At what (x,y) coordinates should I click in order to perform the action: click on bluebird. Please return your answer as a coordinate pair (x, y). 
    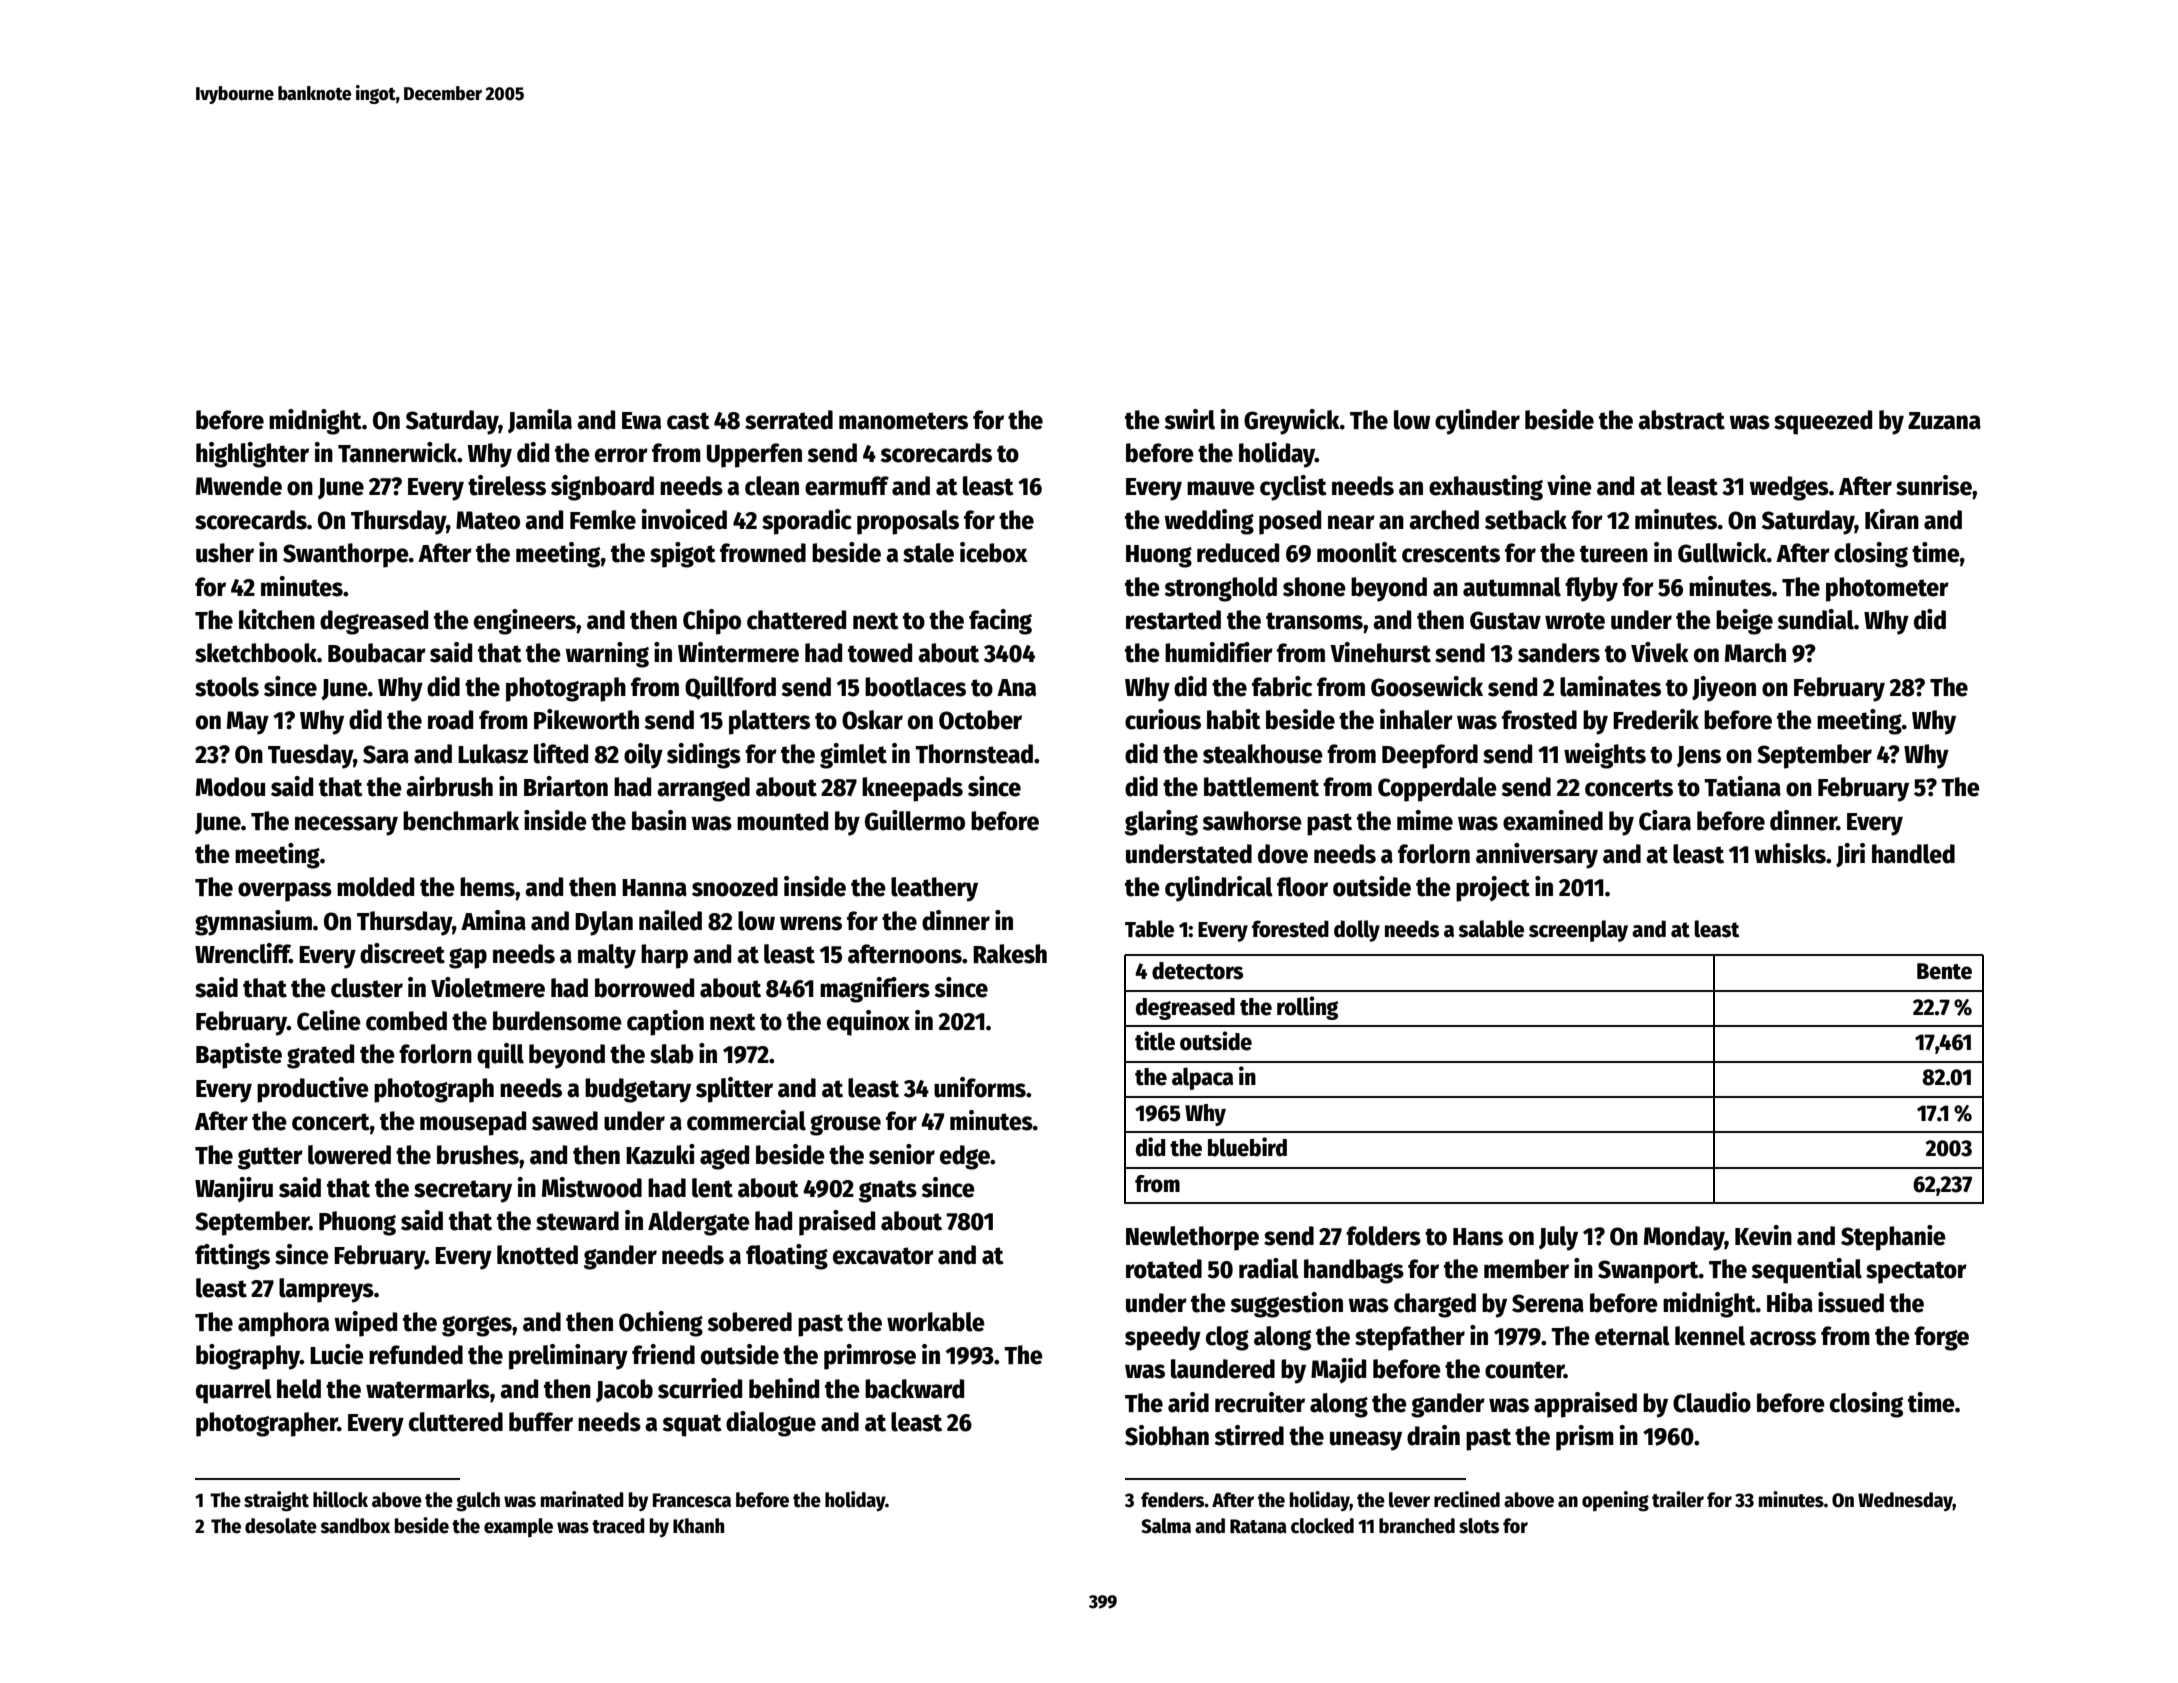
    Looking at the image, I should click on (1247, 1147).
